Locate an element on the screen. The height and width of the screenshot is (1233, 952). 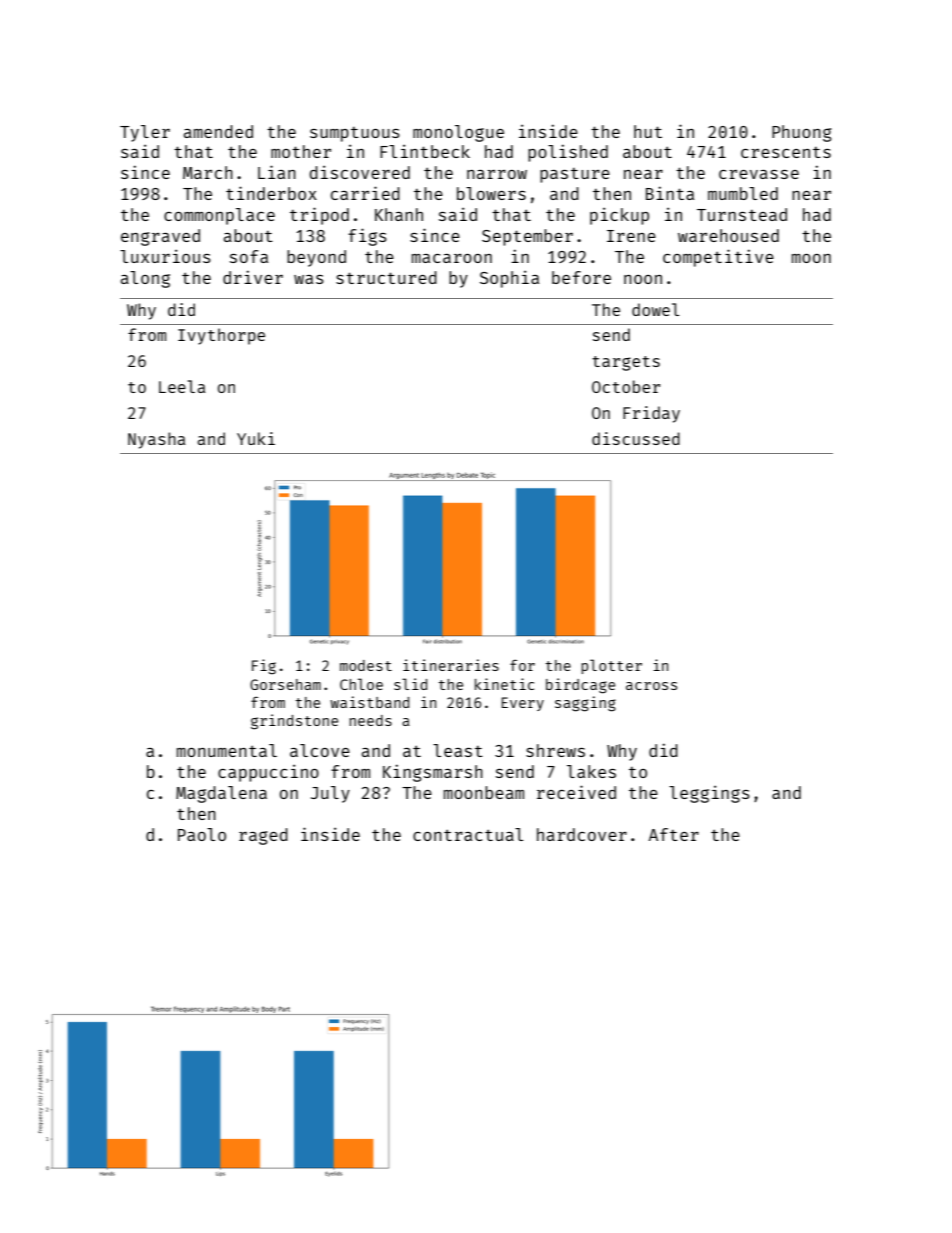
plotter is located at coordinates (611, 666).
